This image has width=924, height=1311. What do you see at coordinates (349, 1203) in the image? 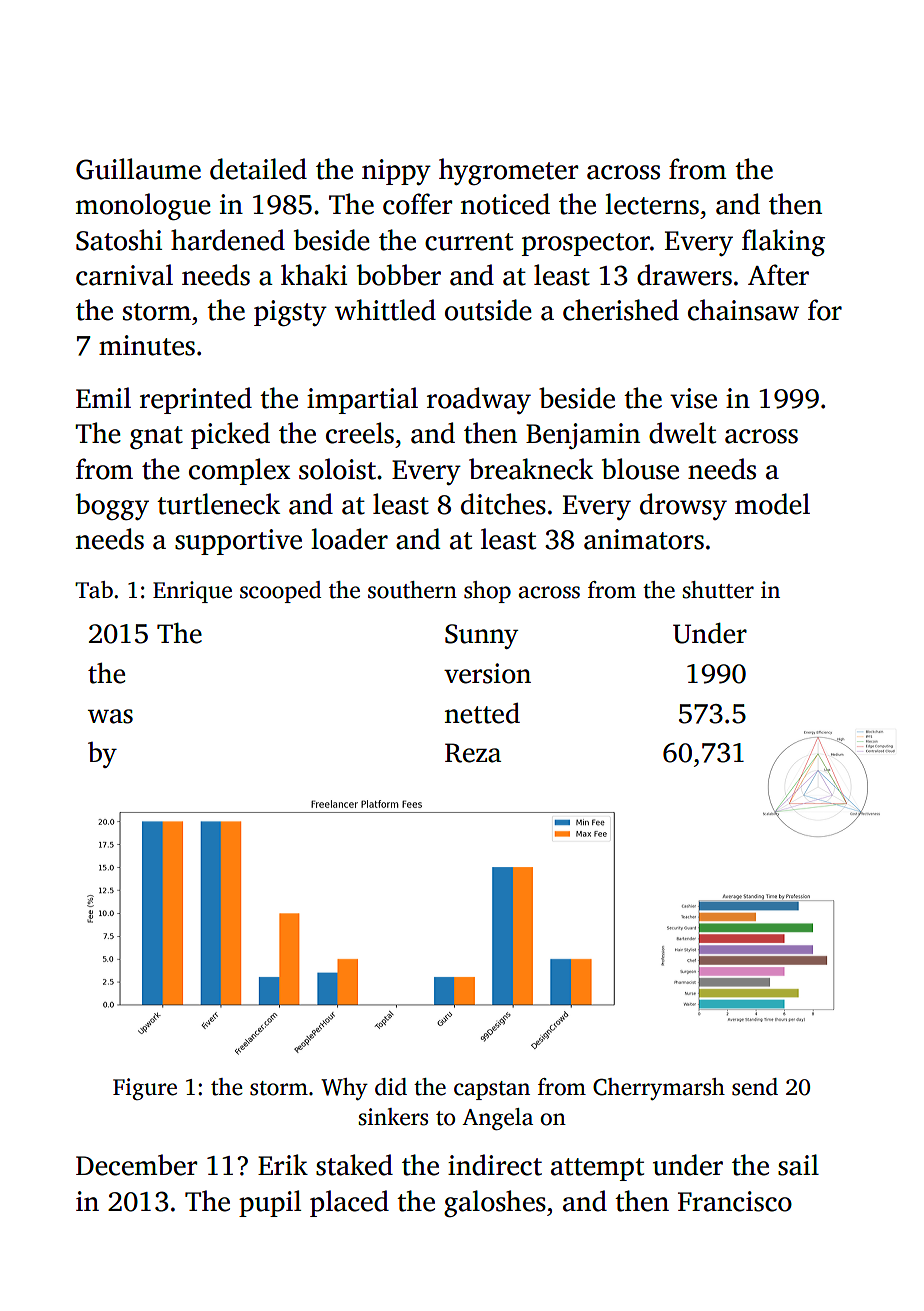
I see `placed` at bounding box center [349, 1203].
